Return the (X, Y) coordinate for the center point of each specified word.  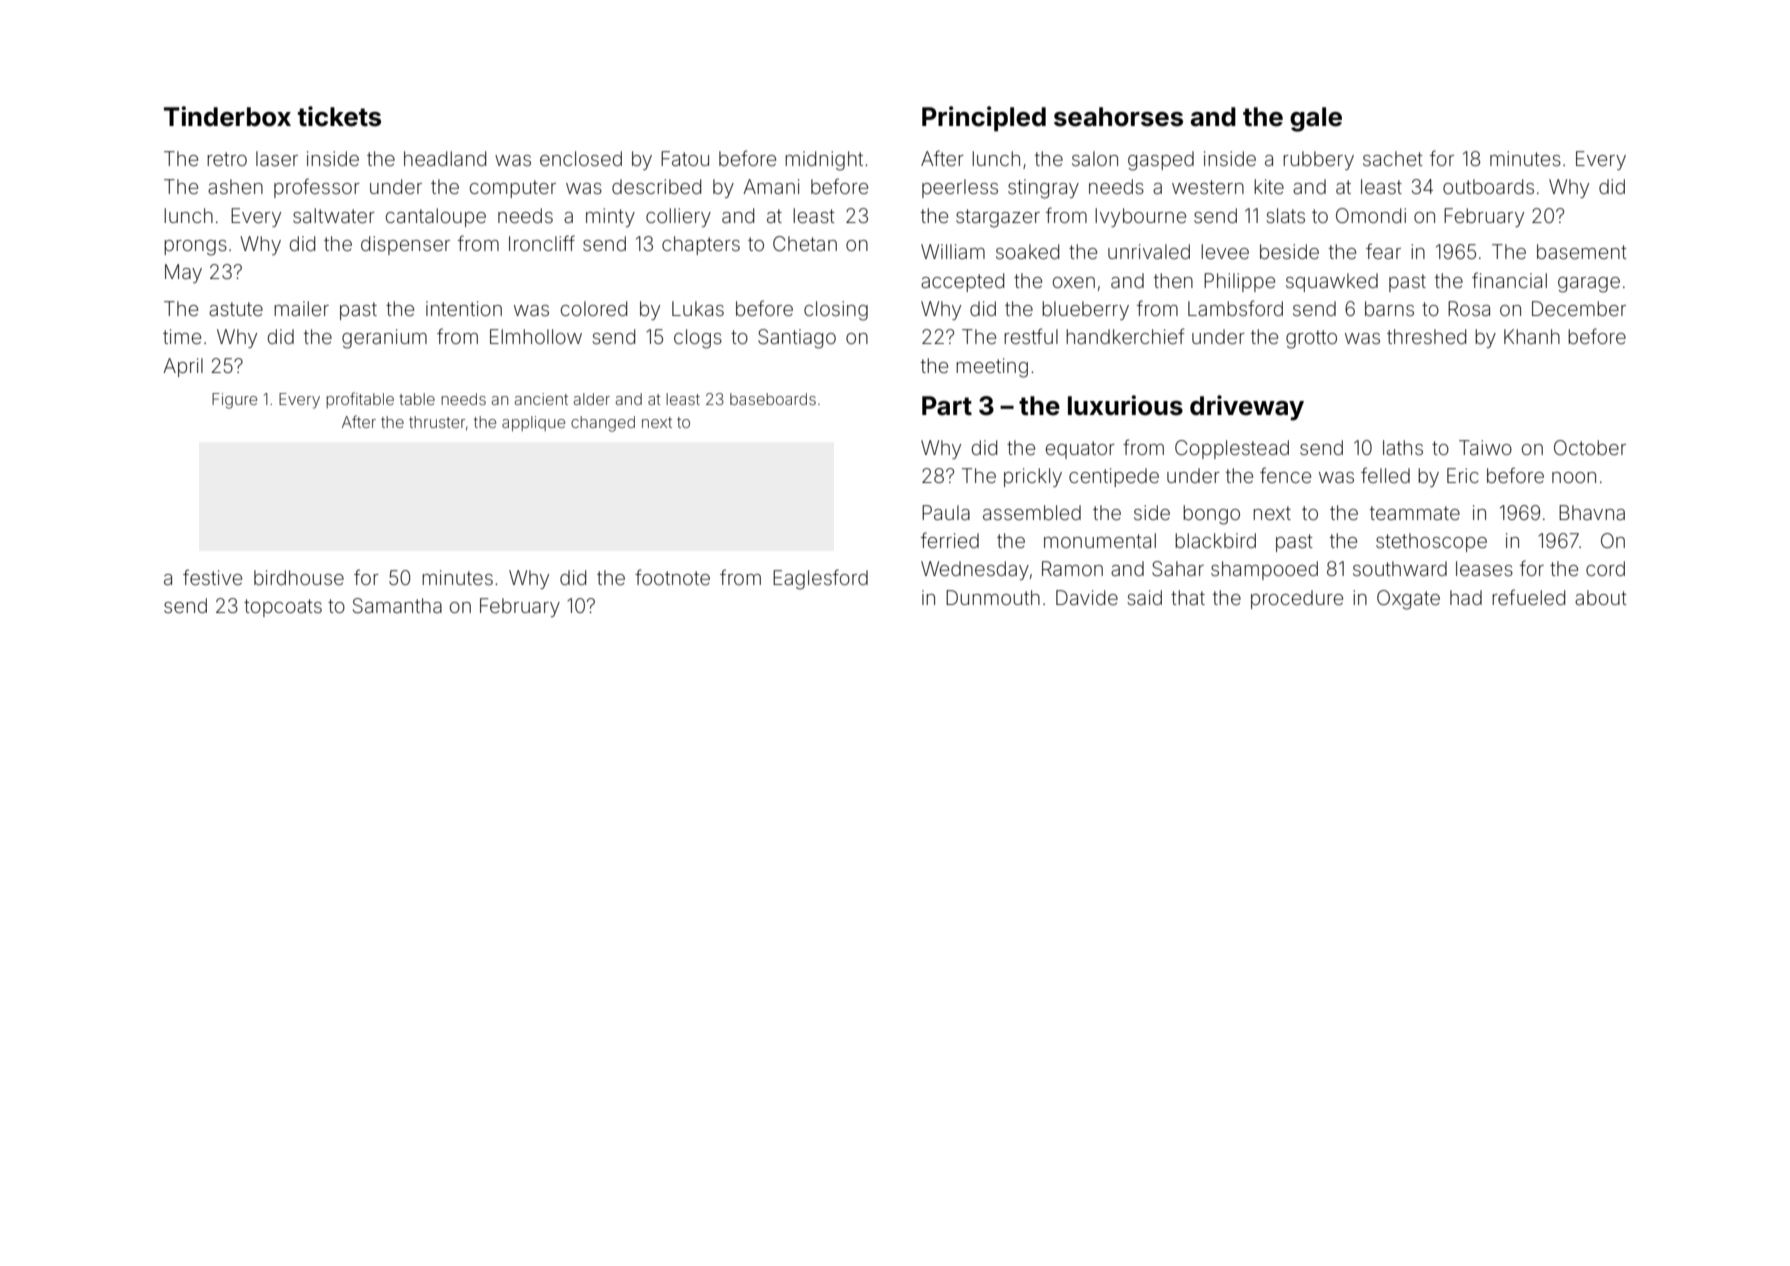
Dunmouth (993, 597)
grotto (1311, 339)
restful (1031, 336)
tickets (339, 116)
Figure (234, 401)
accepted (962, 282)
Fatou (685, 158)
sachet (1393, 158)
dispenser (405, 245)
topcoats (283, 608)
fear (1383, 251)
